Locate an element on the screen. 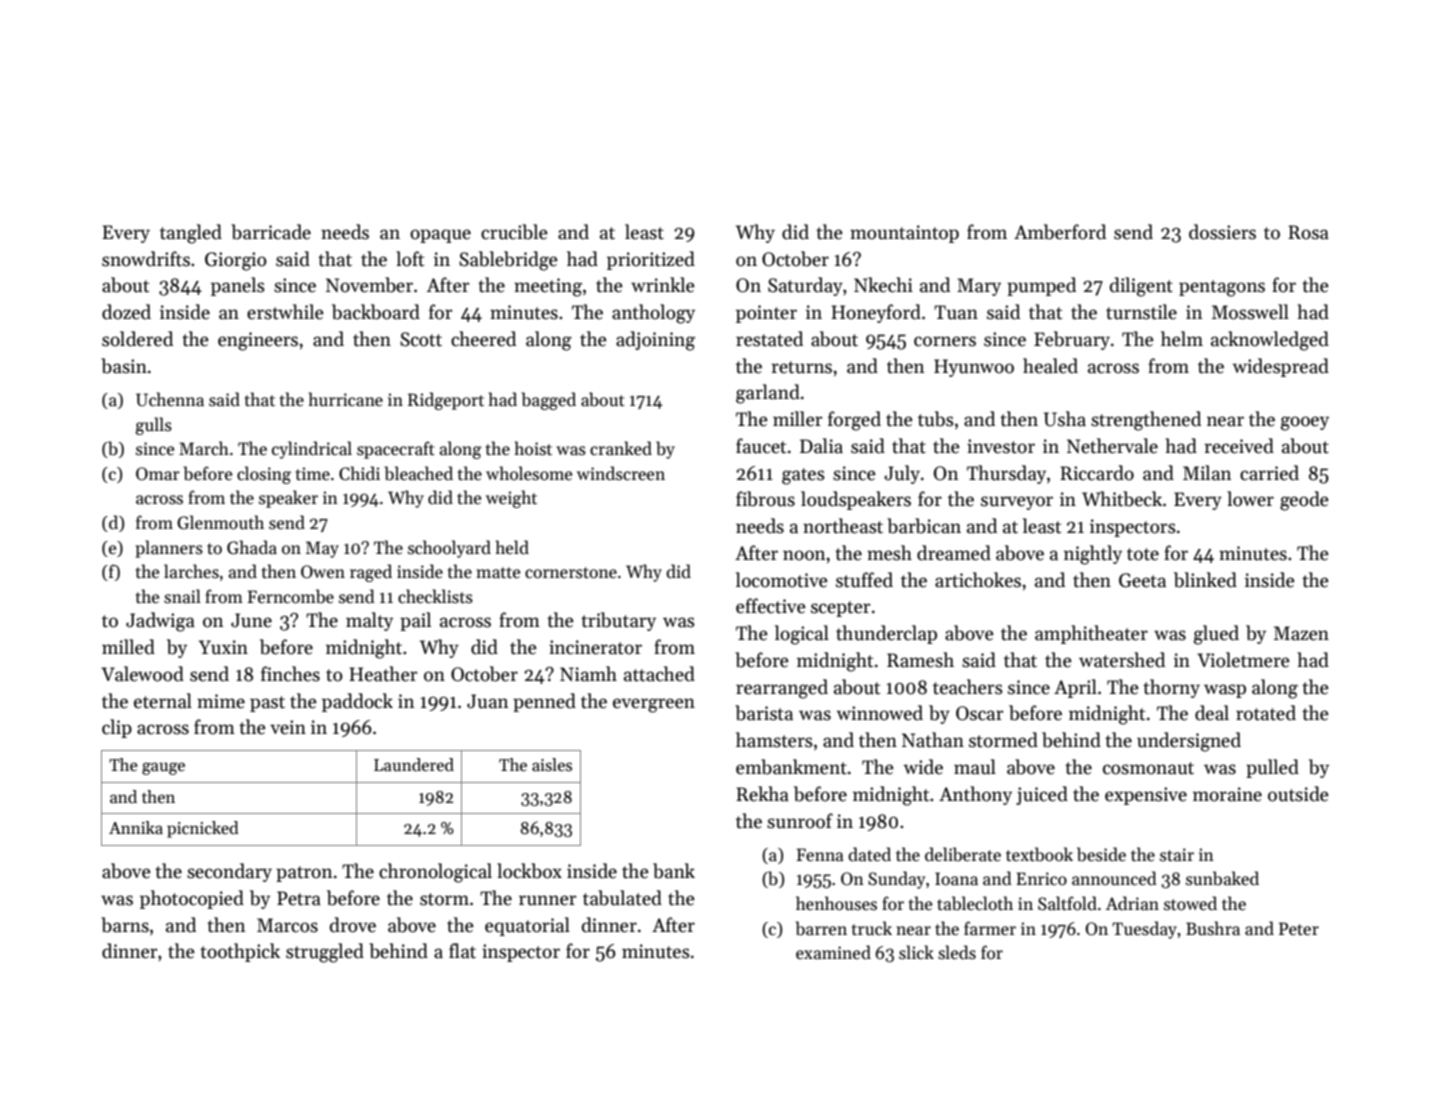  picnicked is located at coordinates (203, 829).
